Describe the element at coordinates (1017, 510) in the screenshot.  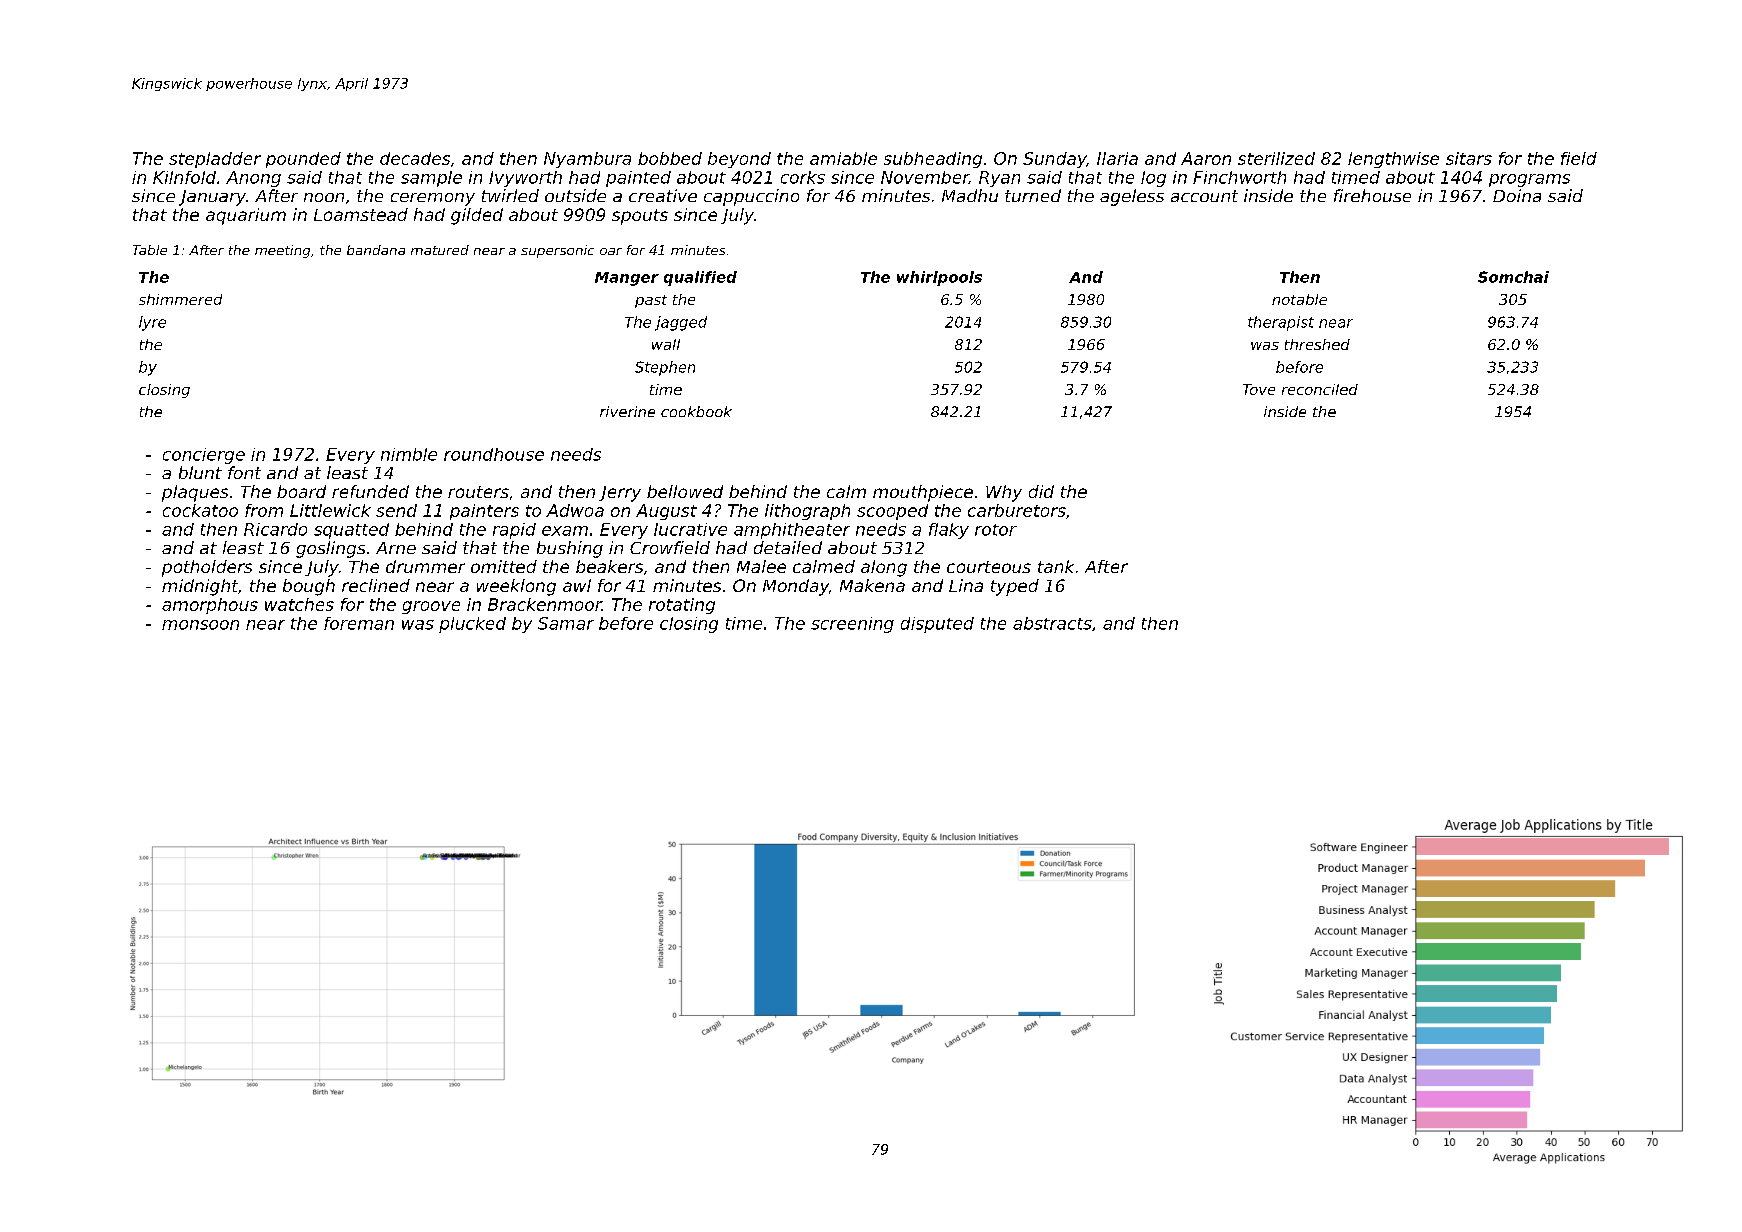
I see `carburetors` at that location.
